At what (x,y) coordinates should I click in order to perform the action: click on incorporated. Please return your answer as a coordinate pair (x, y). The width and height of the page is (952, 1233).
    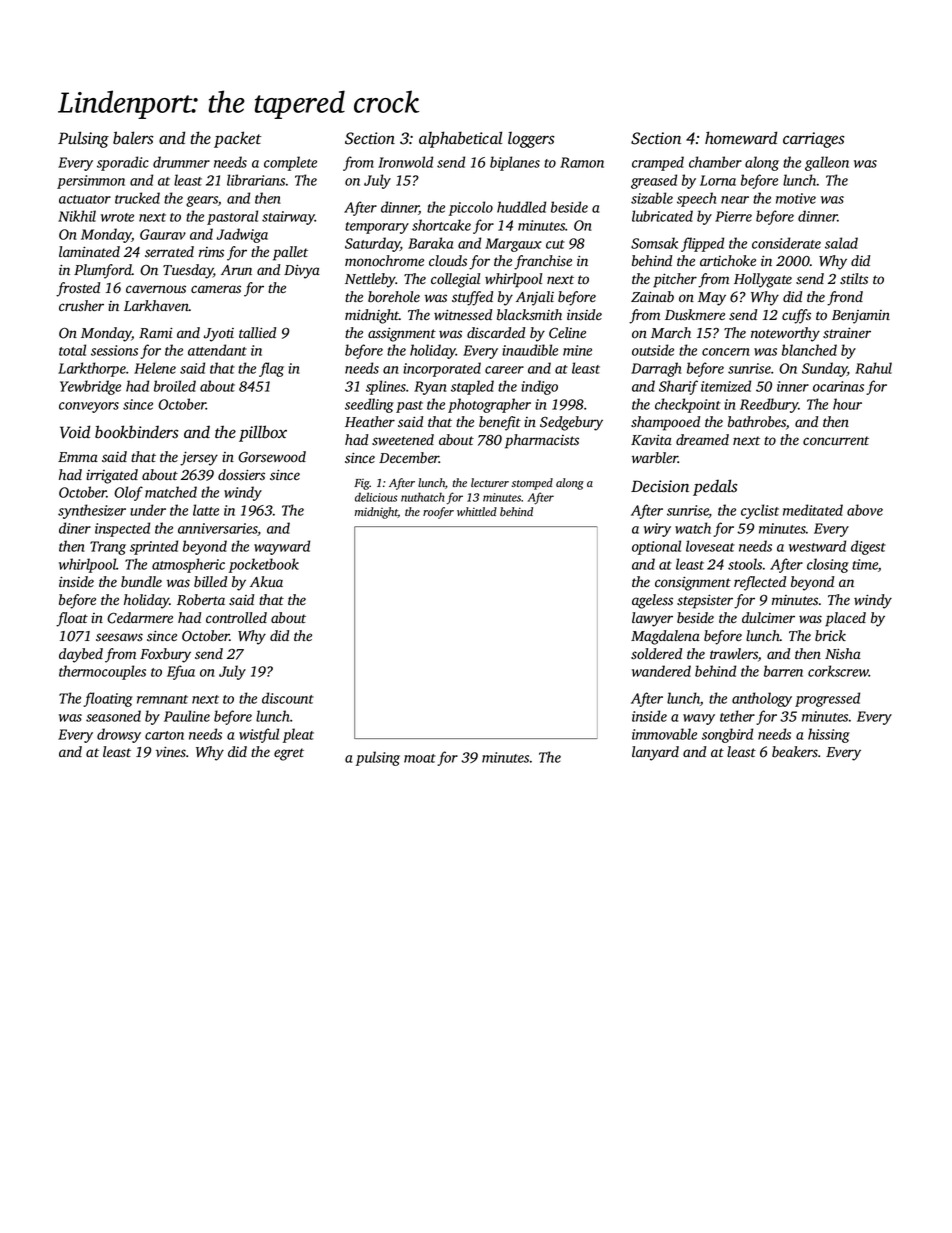
    Looking at the image, I should click on (442, 369).
